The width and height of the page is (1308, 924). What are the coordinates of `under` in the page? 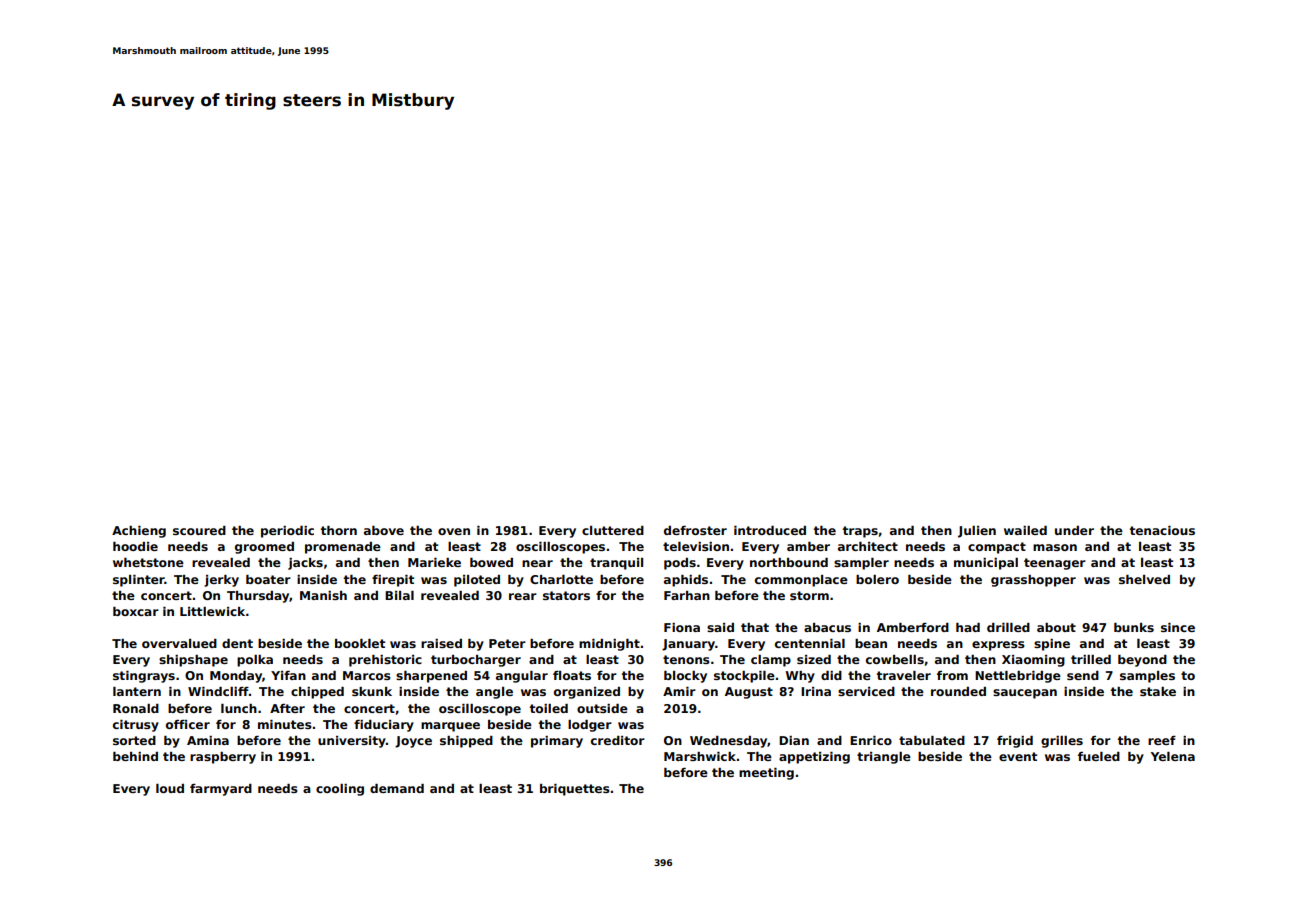 It's located at (1074, 530).
